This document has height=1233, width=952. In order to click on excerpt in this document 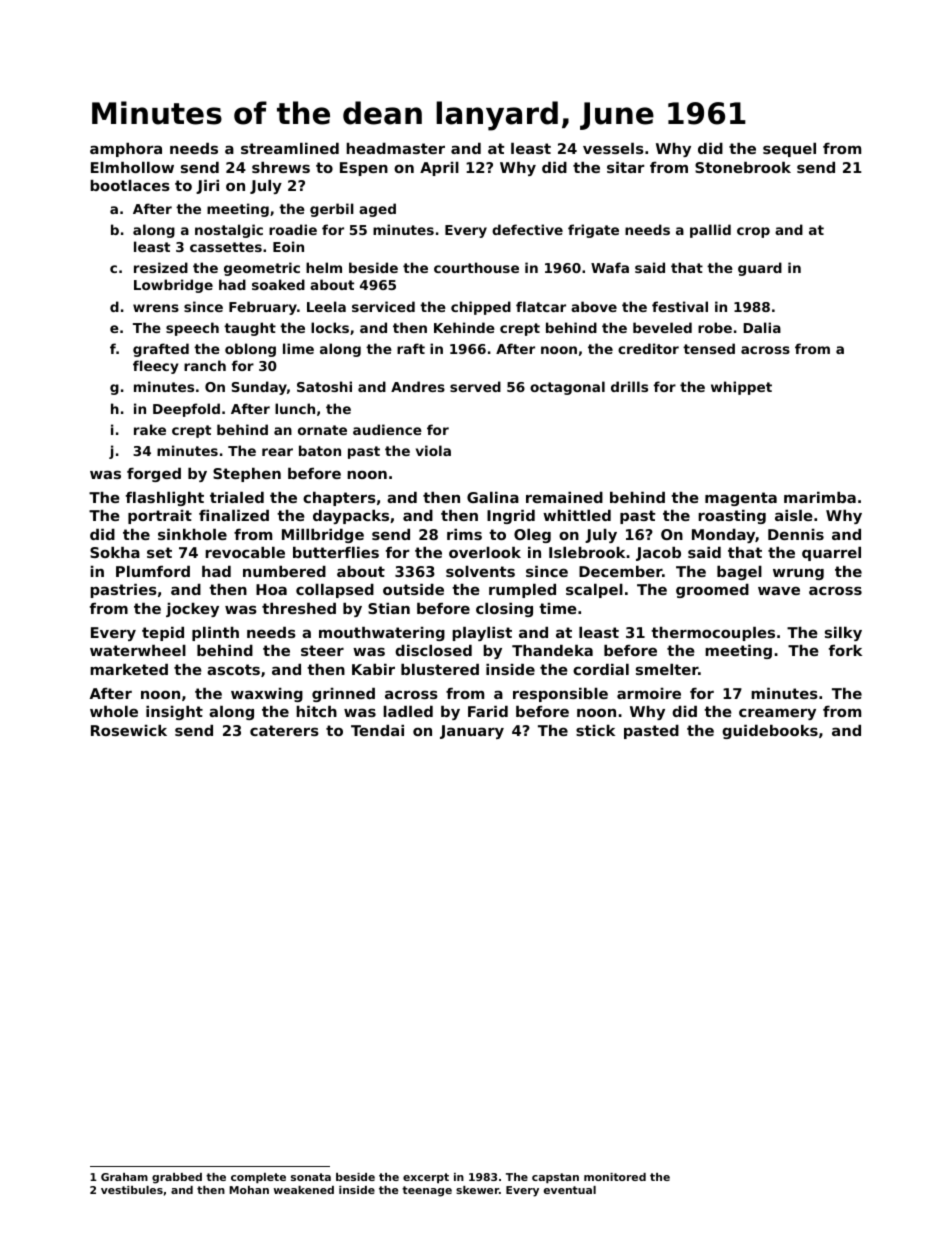, I will do `click(426, 1178)`.
